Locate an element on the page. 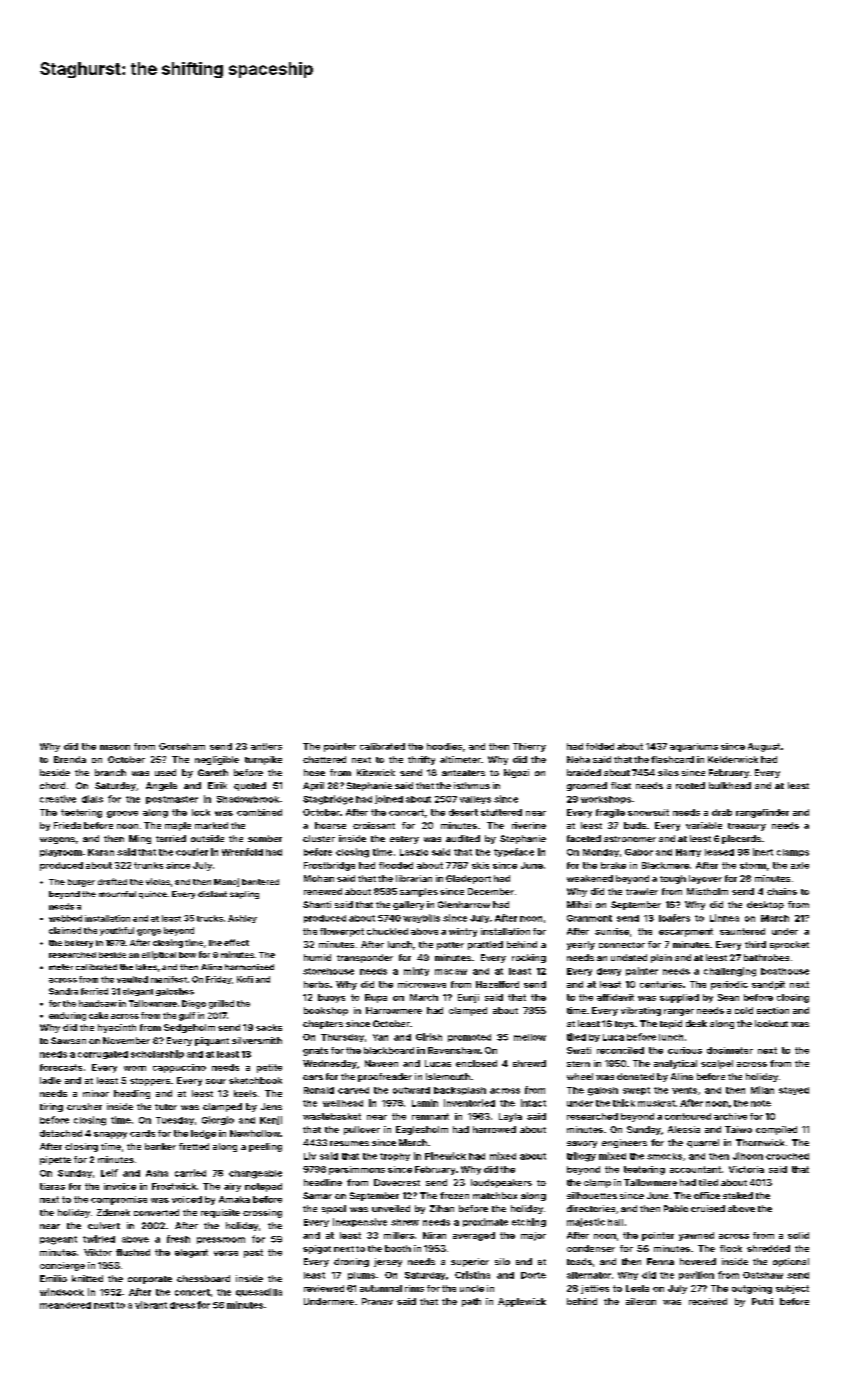  minty is located at coordinates (416, 971).
